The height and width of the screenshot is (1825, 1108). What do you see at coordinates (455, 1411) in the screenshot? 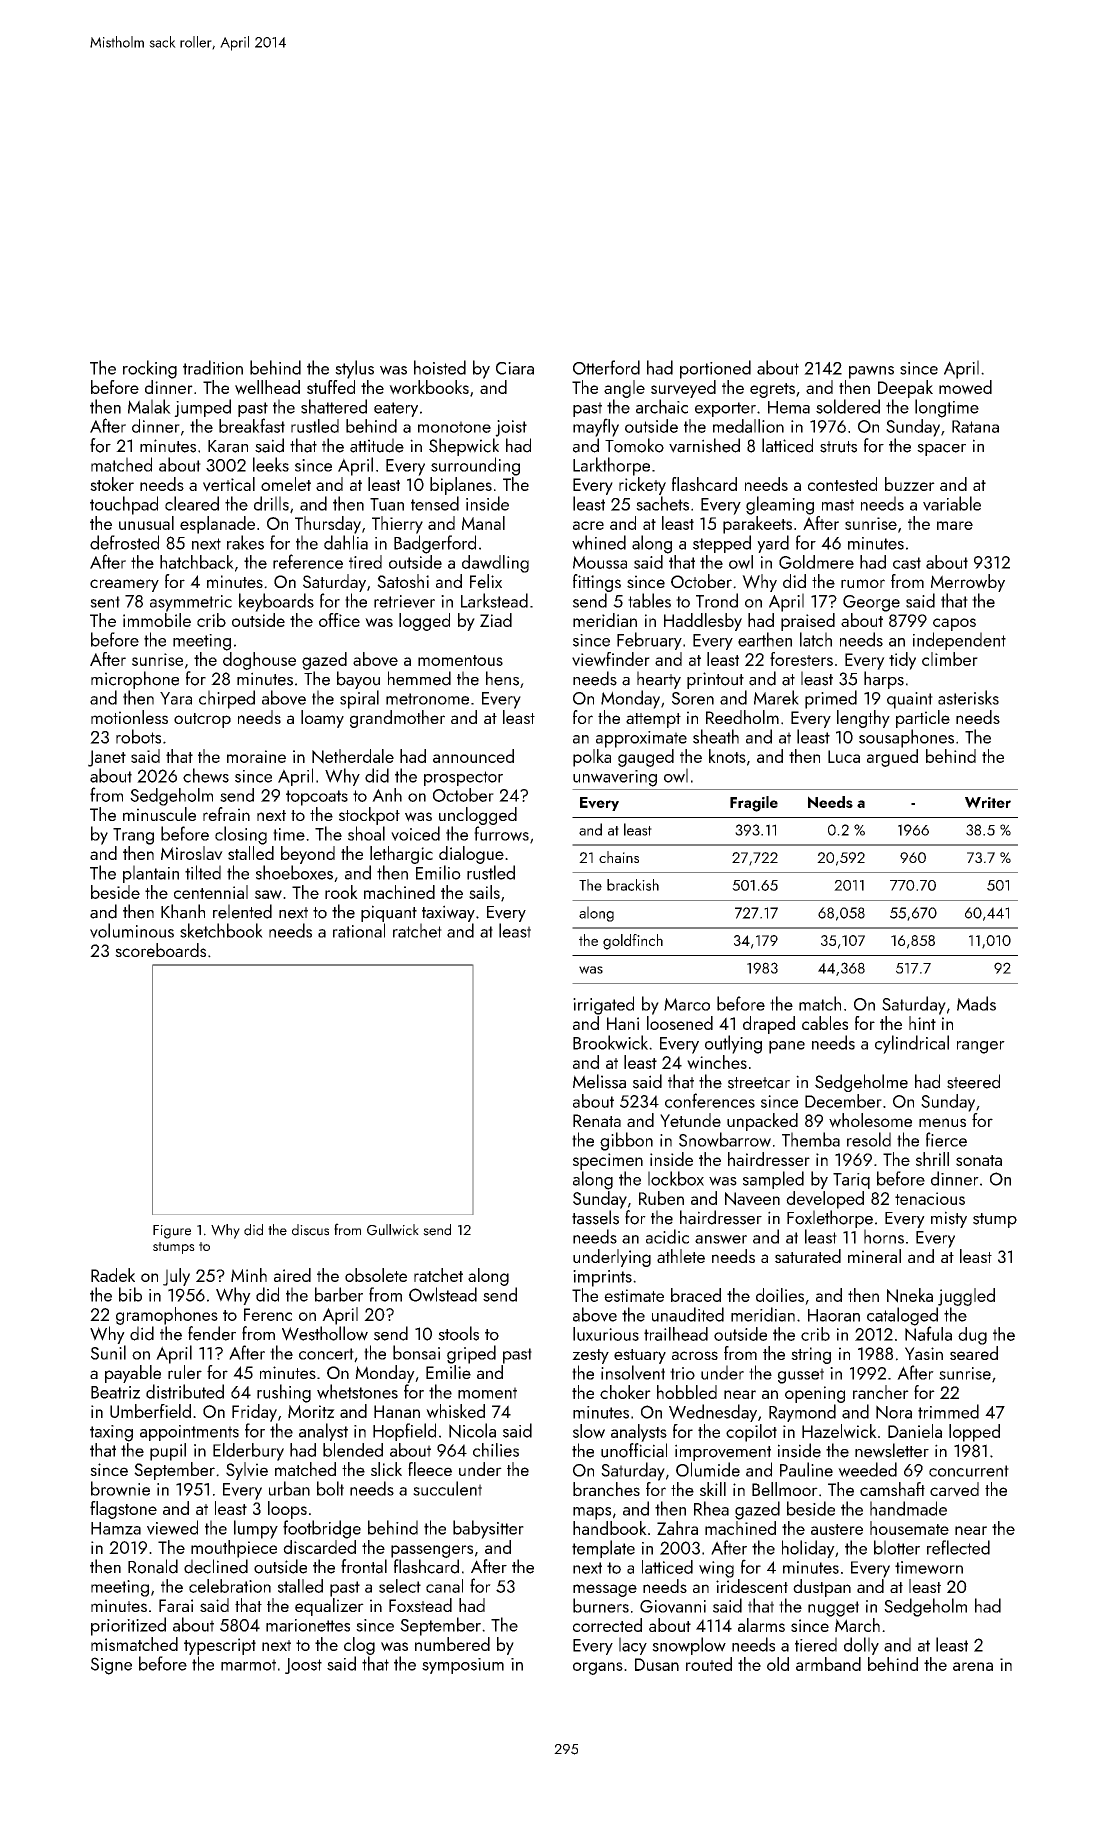
I see `whisked` at bounding box center [455, 1411].
